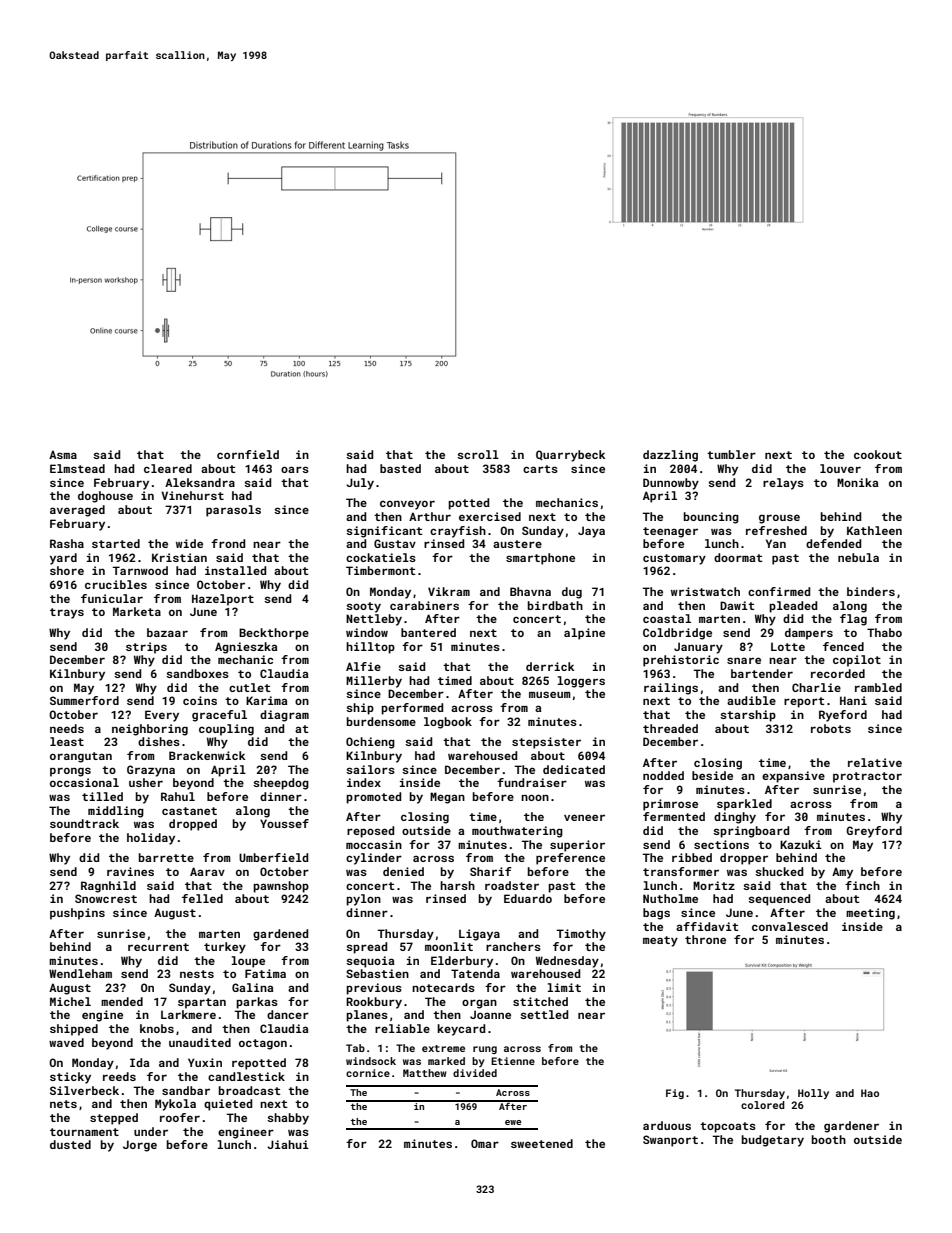 The image size is (952, 1233). What do you see at coordinates (363, 900) in the document?
I see `pylon` at bounding box center [363, 900].
